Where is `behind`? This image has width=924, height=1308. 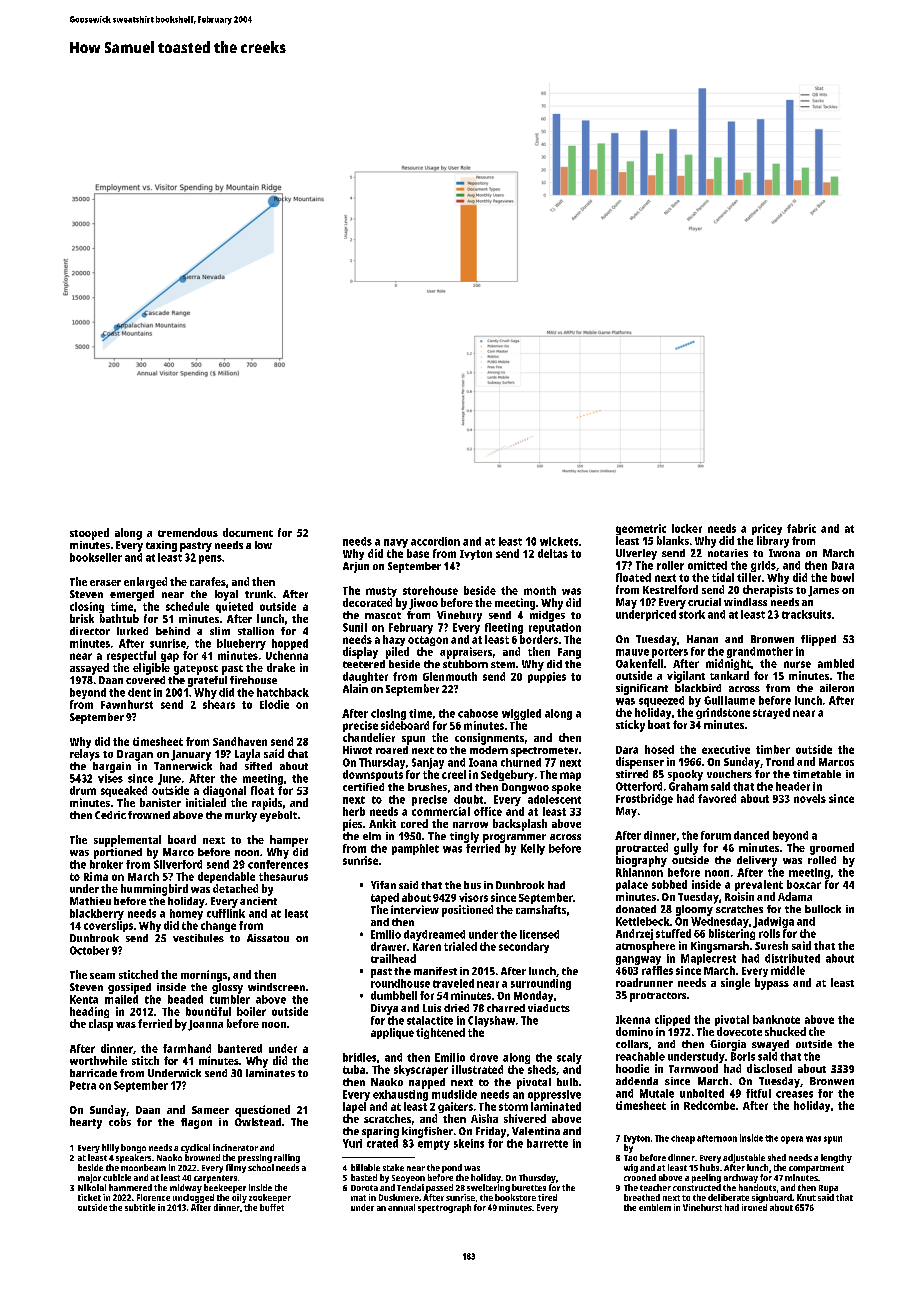 behind is located at coordinates (173, 631).
